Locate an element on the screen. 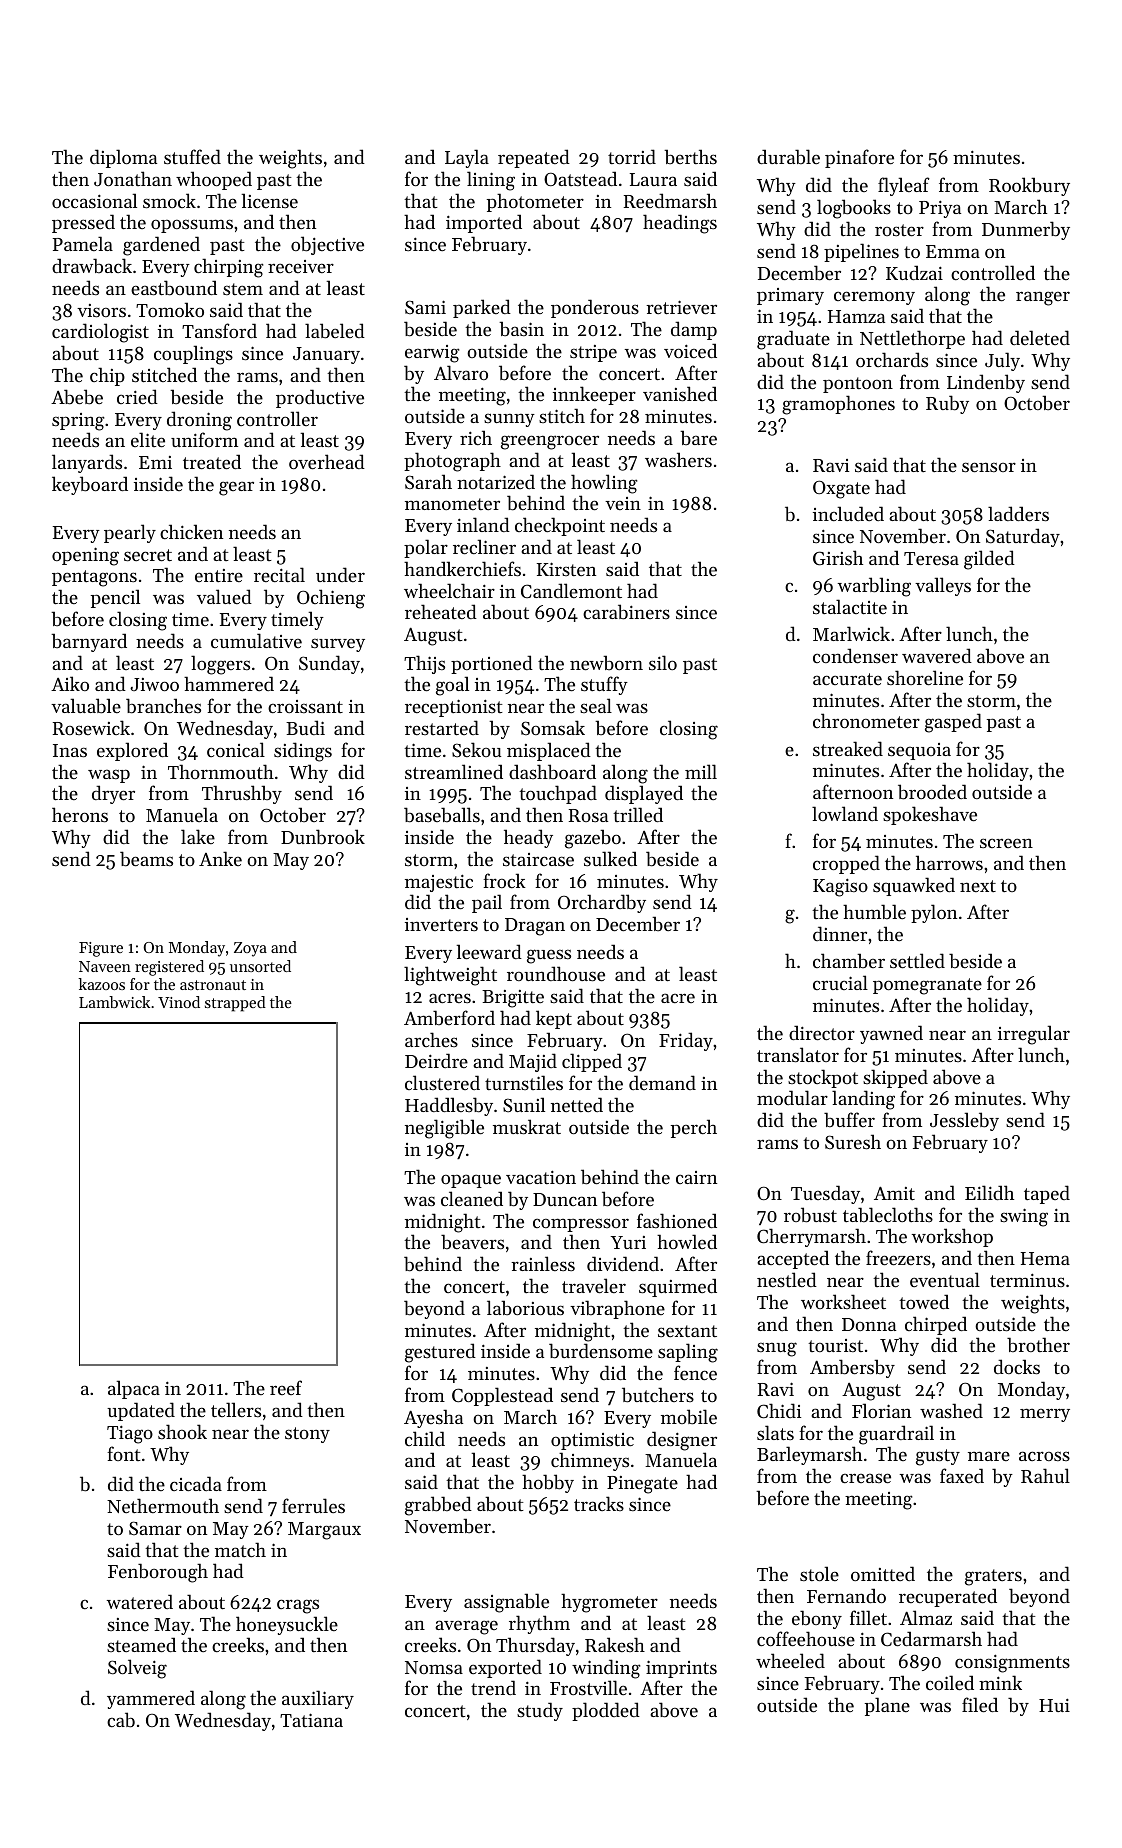 The width and height of the screenshot is (1122, 1848). Naveen is located at coordinates (105, 966).
